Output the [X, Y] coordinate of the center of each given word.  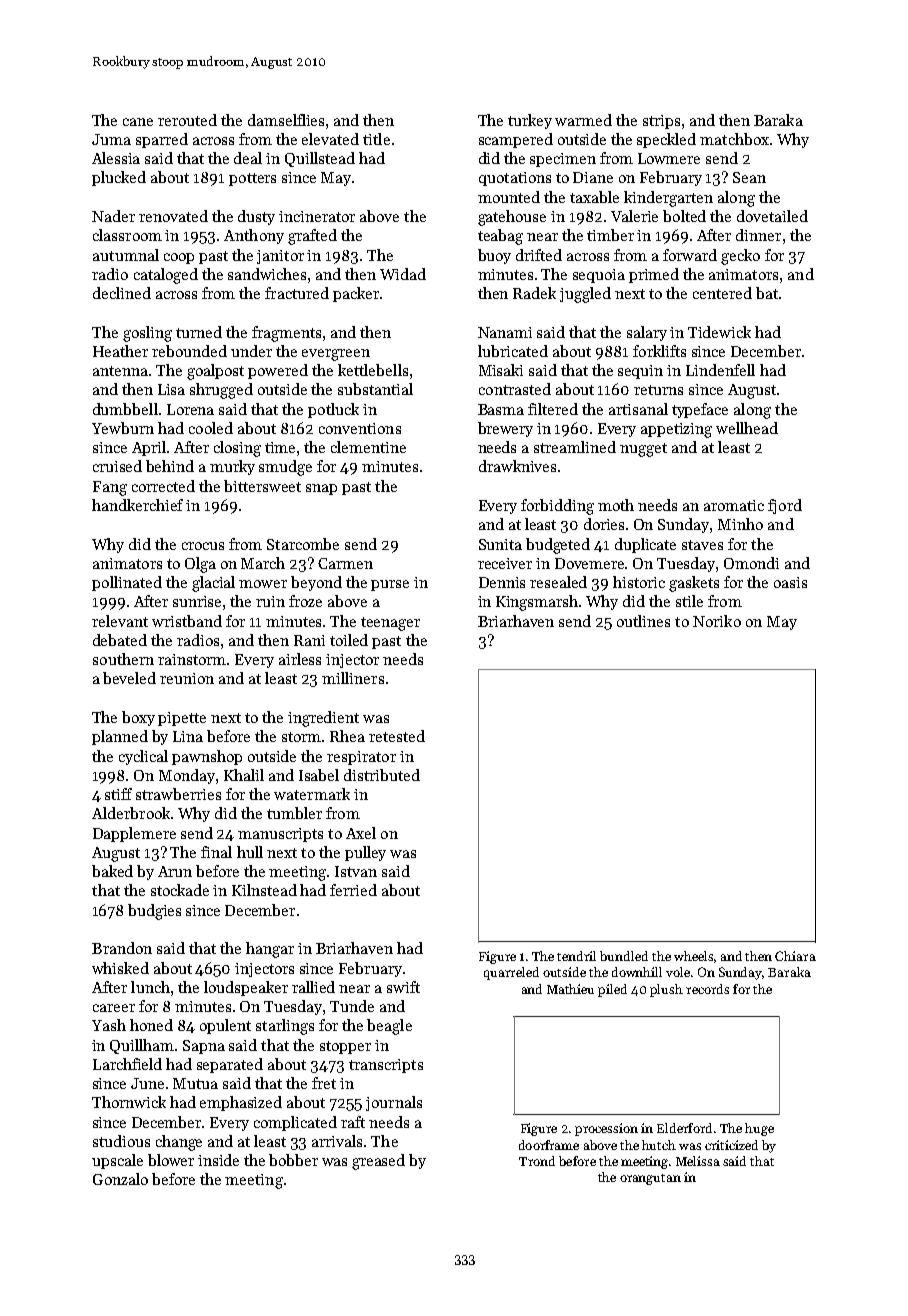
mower [263, 584]
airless [300, 659]
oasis [790, 582]
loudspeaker [246, 988]
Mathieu [570, 989]
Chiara [795, 956]
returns [658, 390]
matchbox [734, 139]
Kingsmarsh [537, 603]
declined [122, 293]
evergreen [336, 355]
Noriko [717, 621]
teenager [390, 624]
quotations [515, 179]
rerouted [187, 120]
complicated [295, 1123]
